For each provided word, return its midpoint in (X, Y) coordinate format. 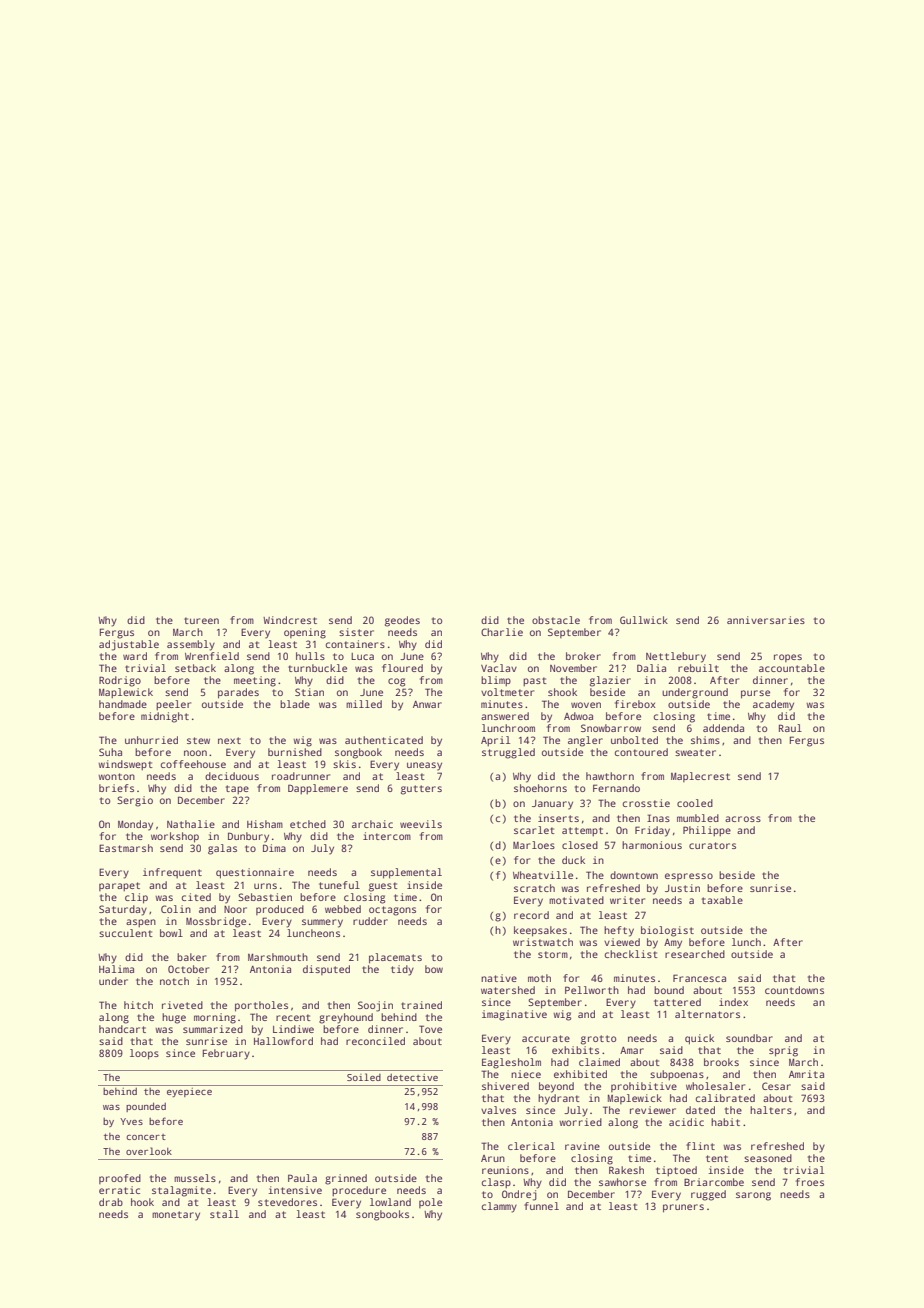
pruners (683, 1208)
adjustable (129, 645)
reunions (505, 1170)
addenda (723, 728)
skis (344, 764)
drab (111, 1202)
